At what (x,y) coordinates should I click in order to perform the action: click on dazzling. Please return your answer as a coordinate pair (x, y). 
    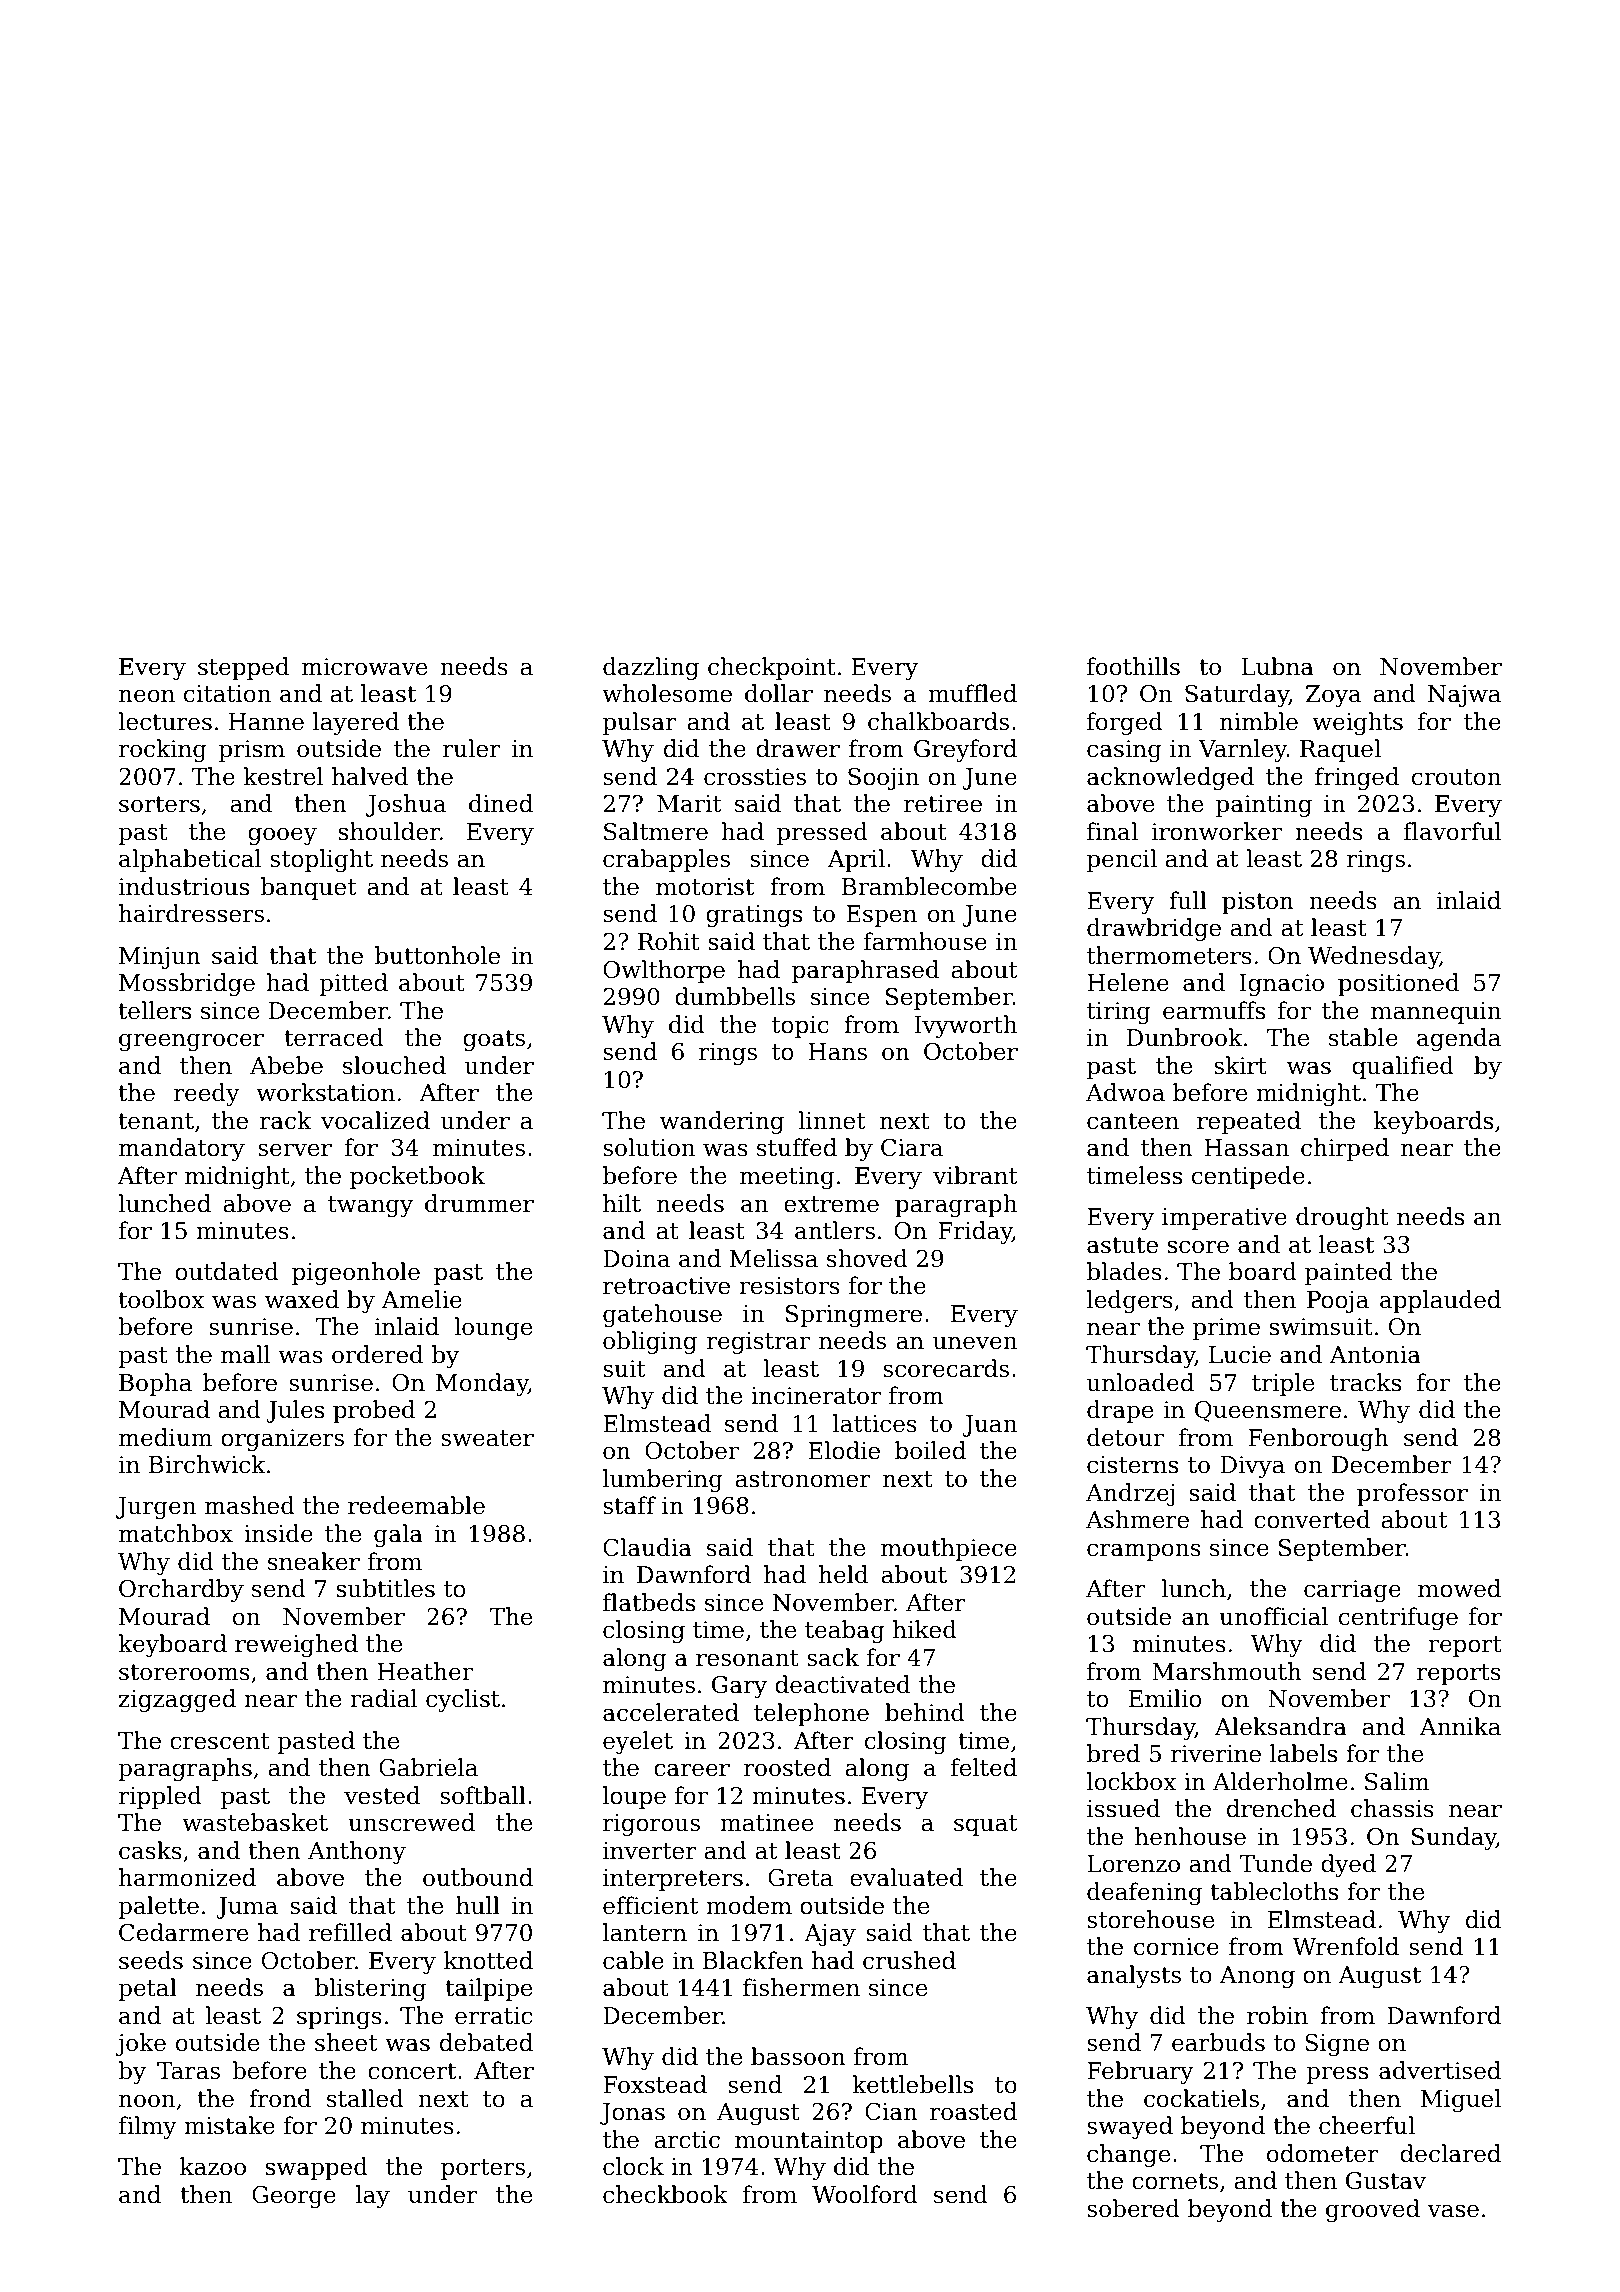
    Looking at the image, I should click on (651, 668).
